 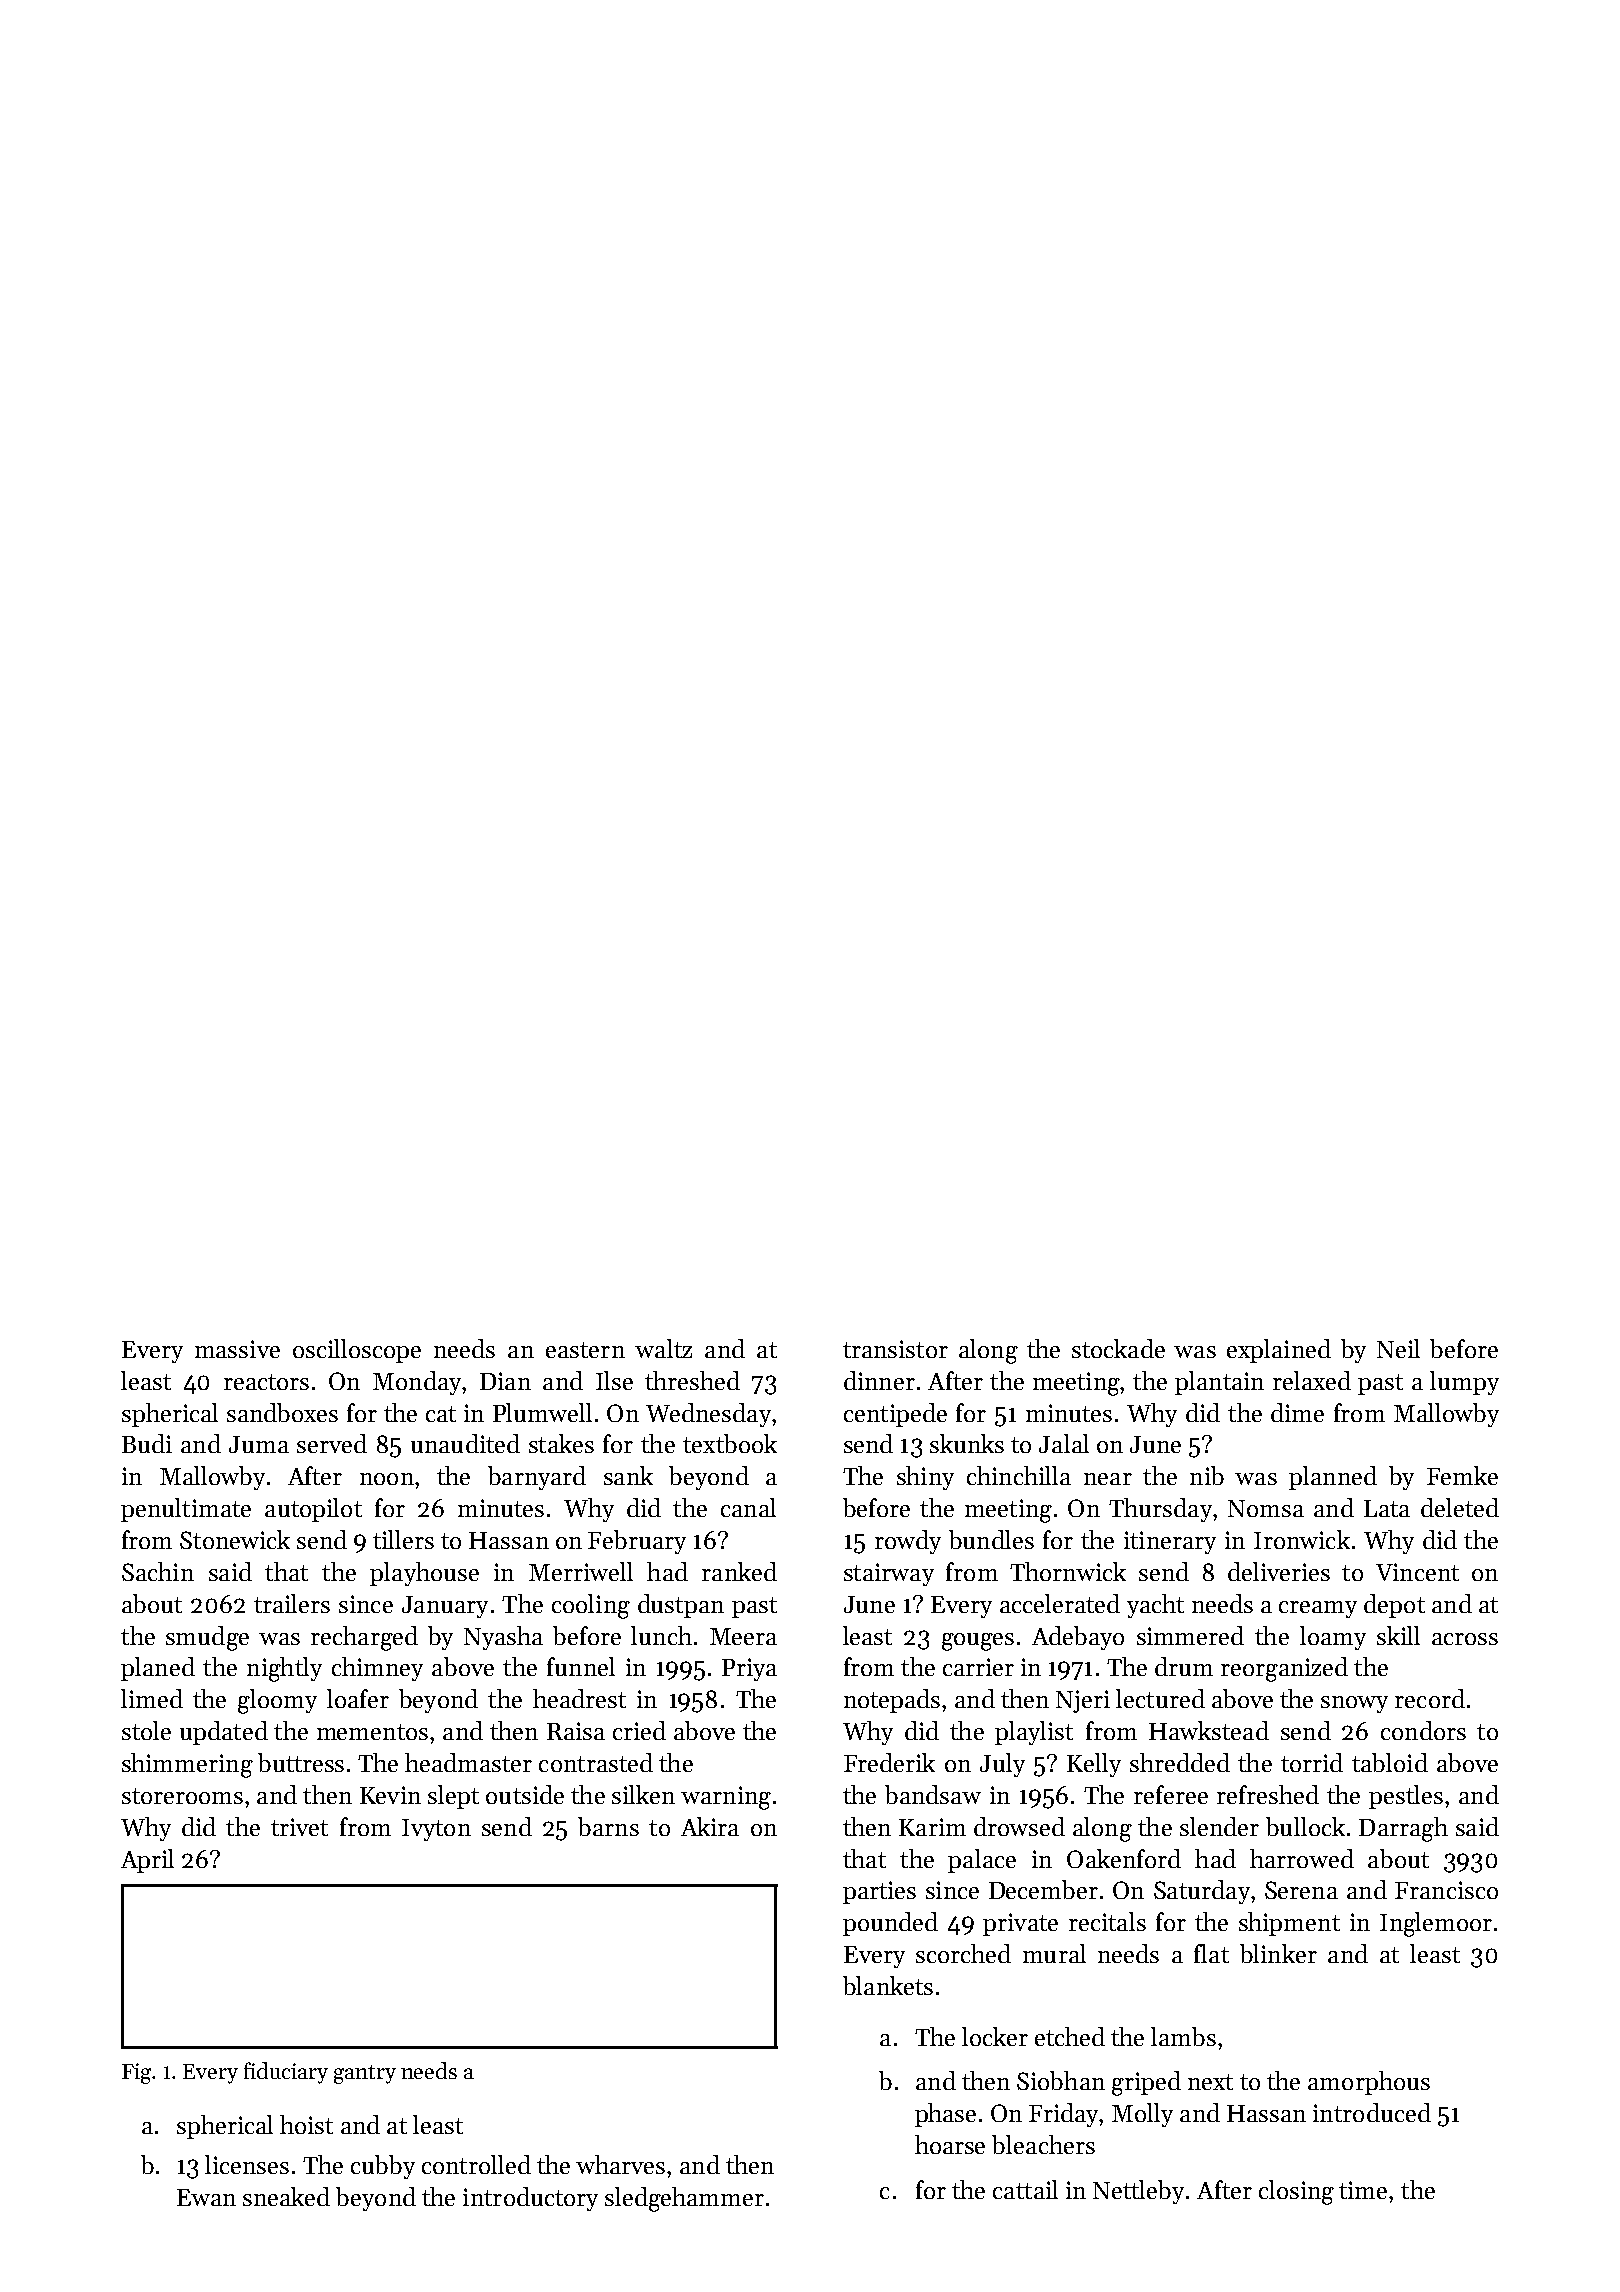 What do you see at coordinates (1296, 2192) in the page?
I see `closing` at bounding box center [1296, 2192].
